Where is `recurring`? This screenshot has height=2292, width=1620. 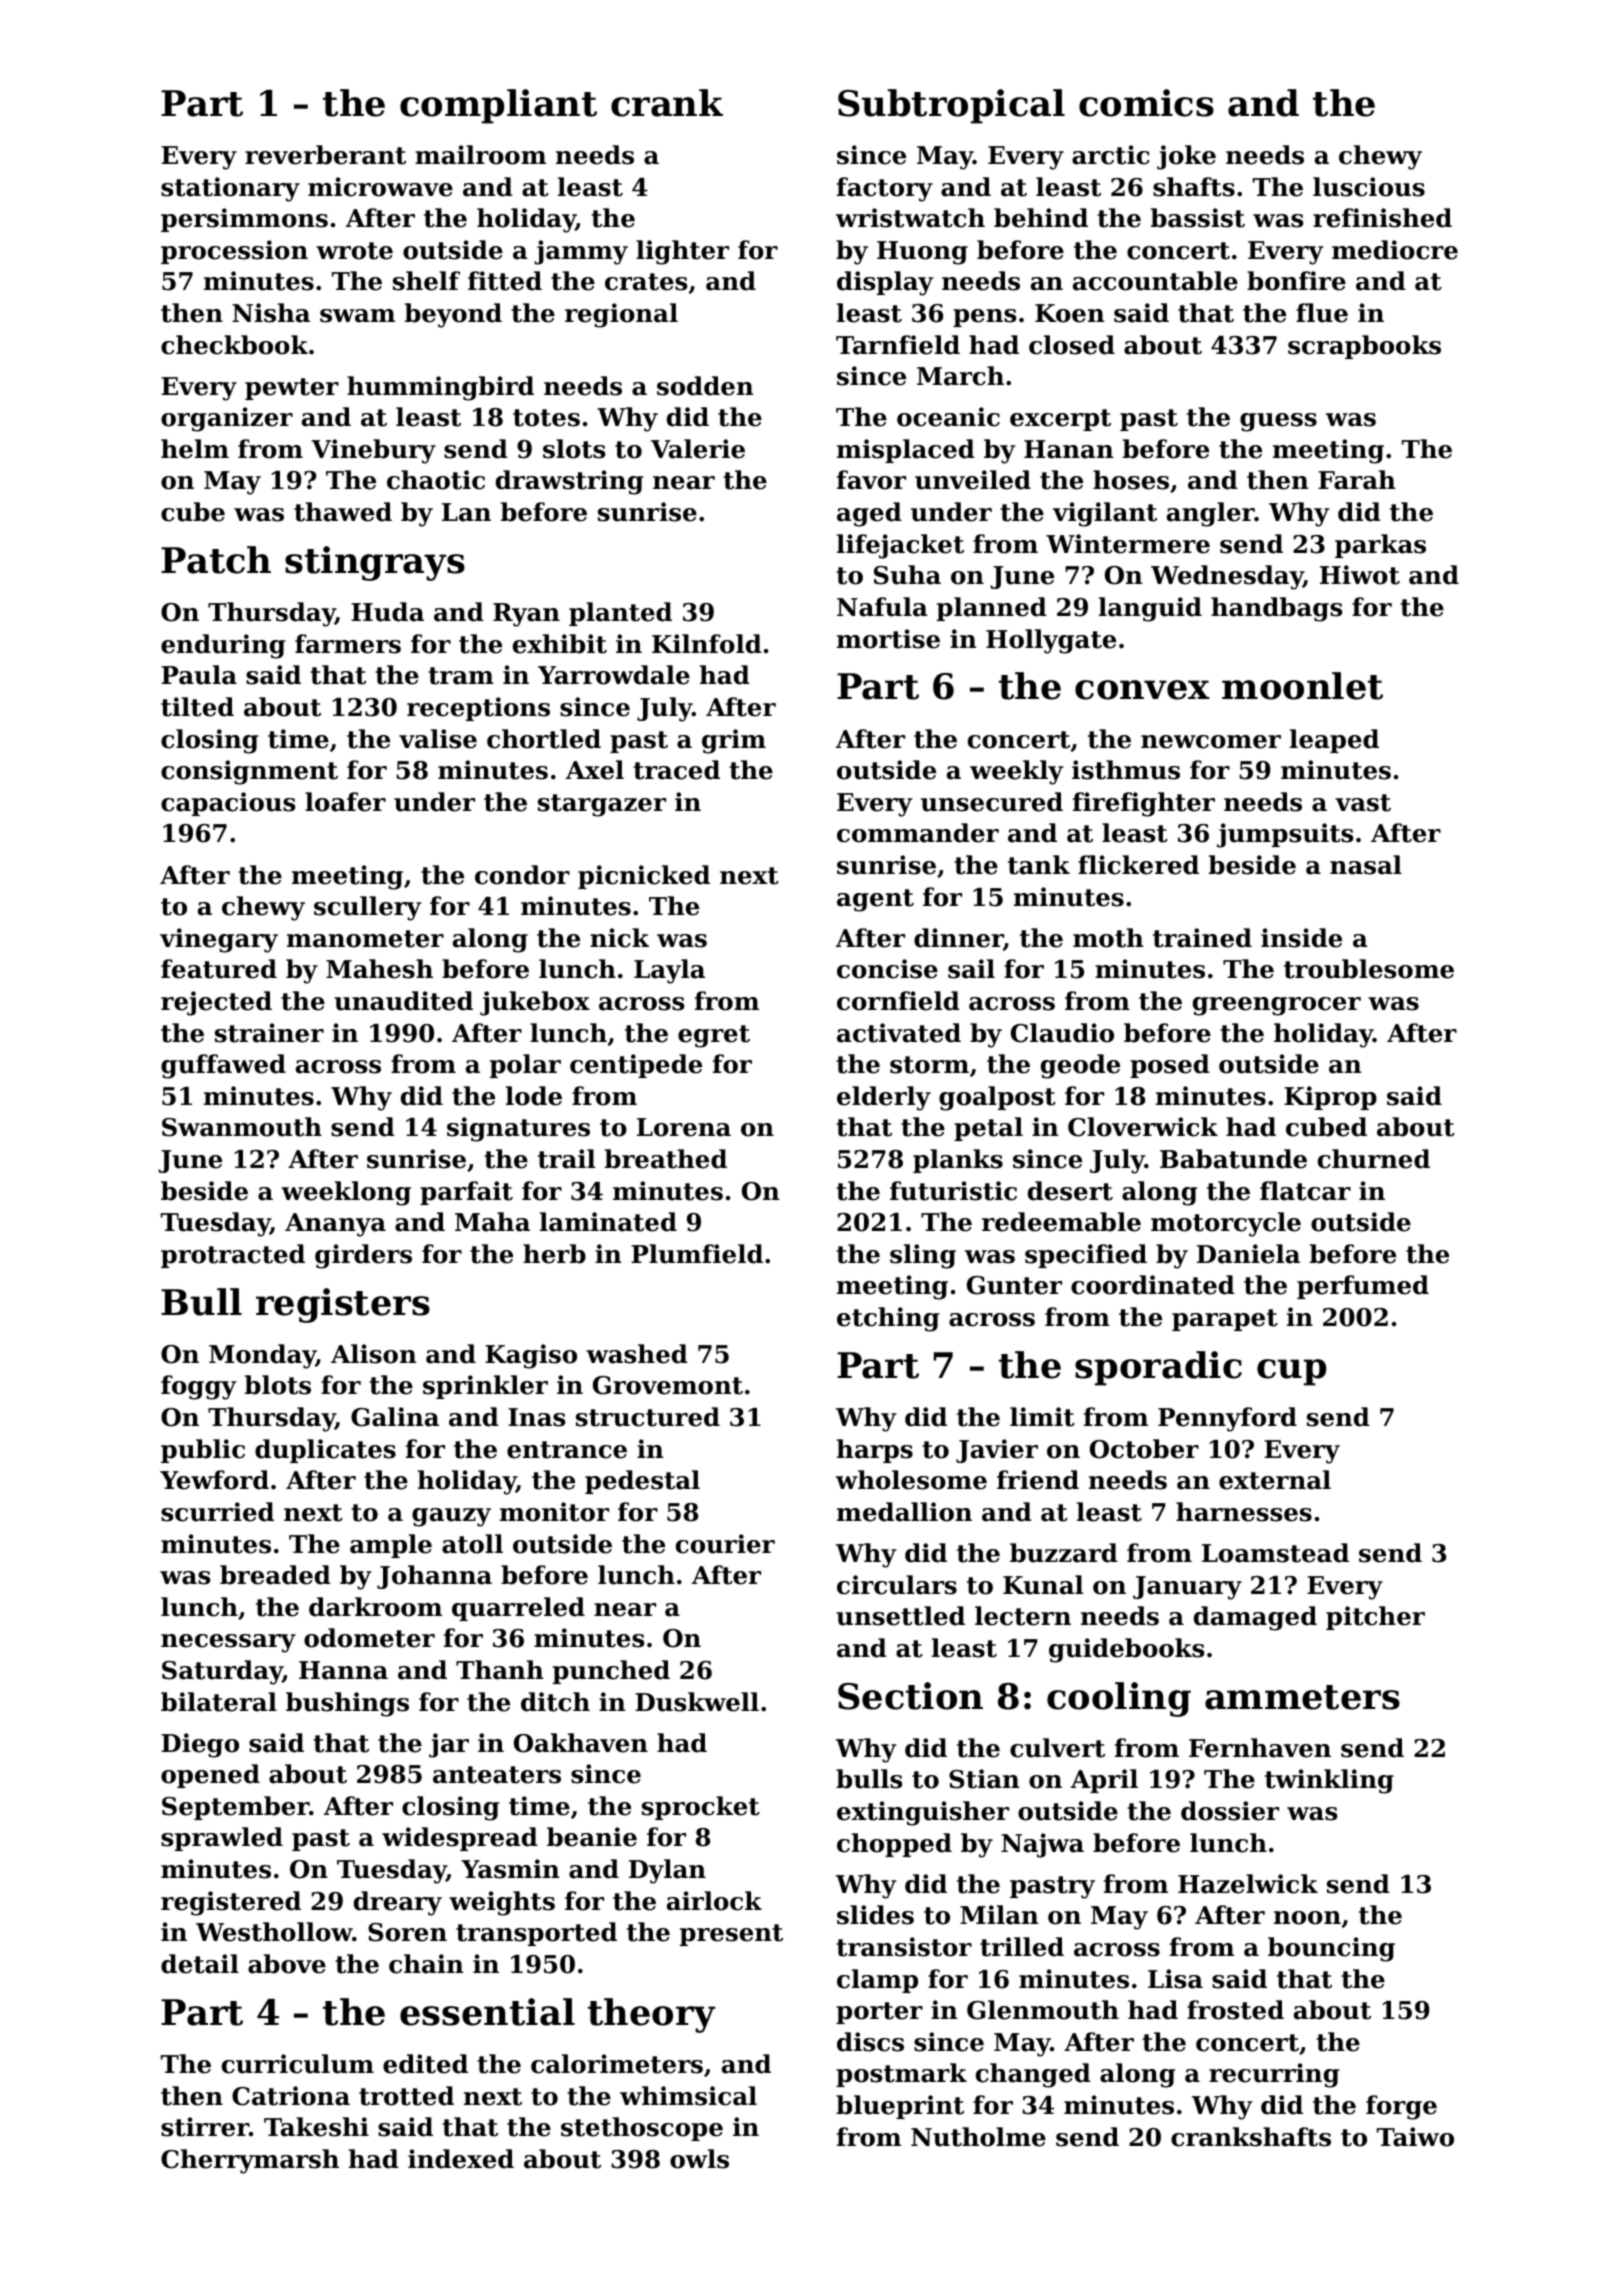
recurring is located at coordinates (1274, 2075).
